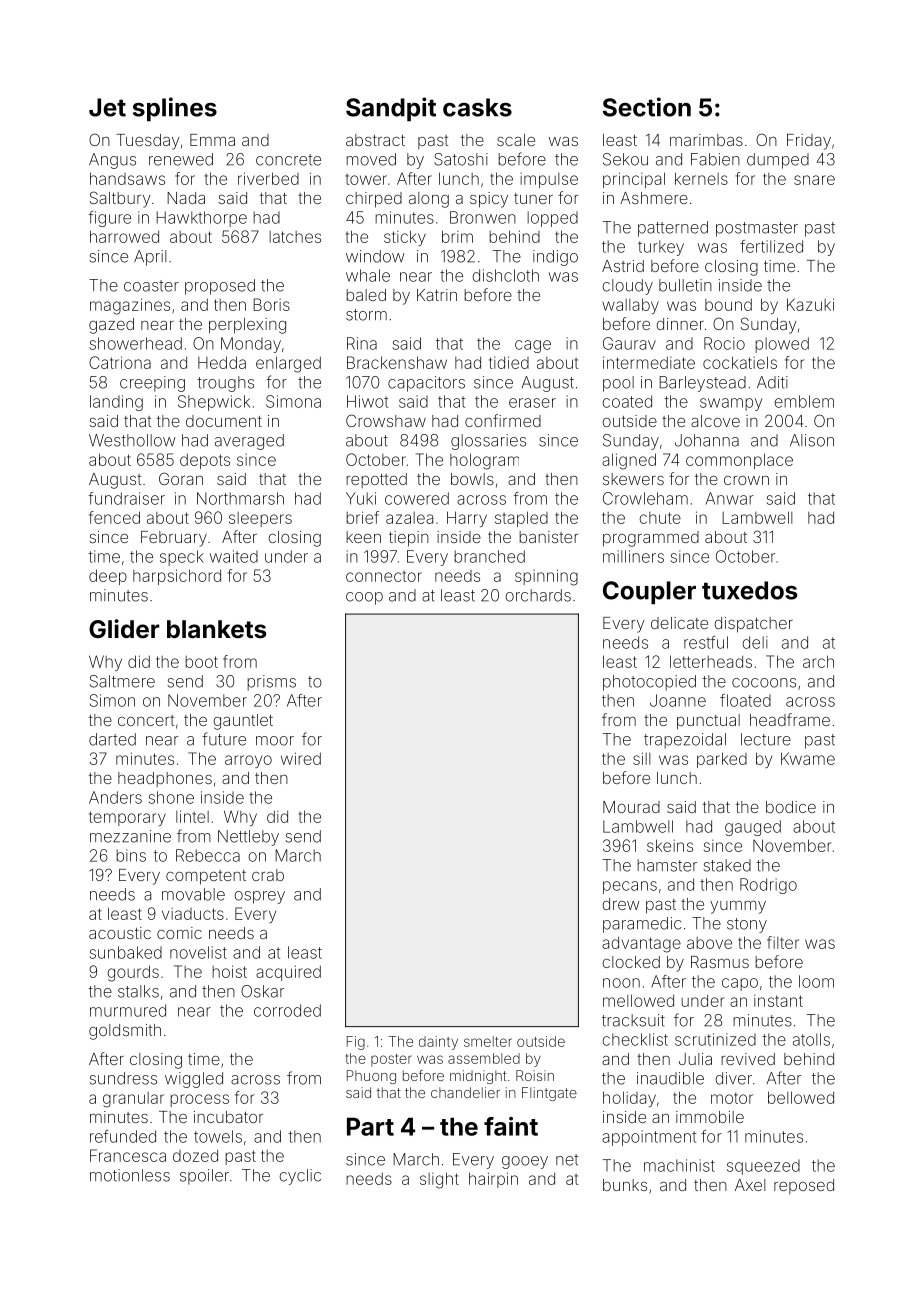 The height and width of the screenshot is (1308, 924). Describe the element at coordinates (791, 807) in the screenshot. I see `bodice` at that location.
